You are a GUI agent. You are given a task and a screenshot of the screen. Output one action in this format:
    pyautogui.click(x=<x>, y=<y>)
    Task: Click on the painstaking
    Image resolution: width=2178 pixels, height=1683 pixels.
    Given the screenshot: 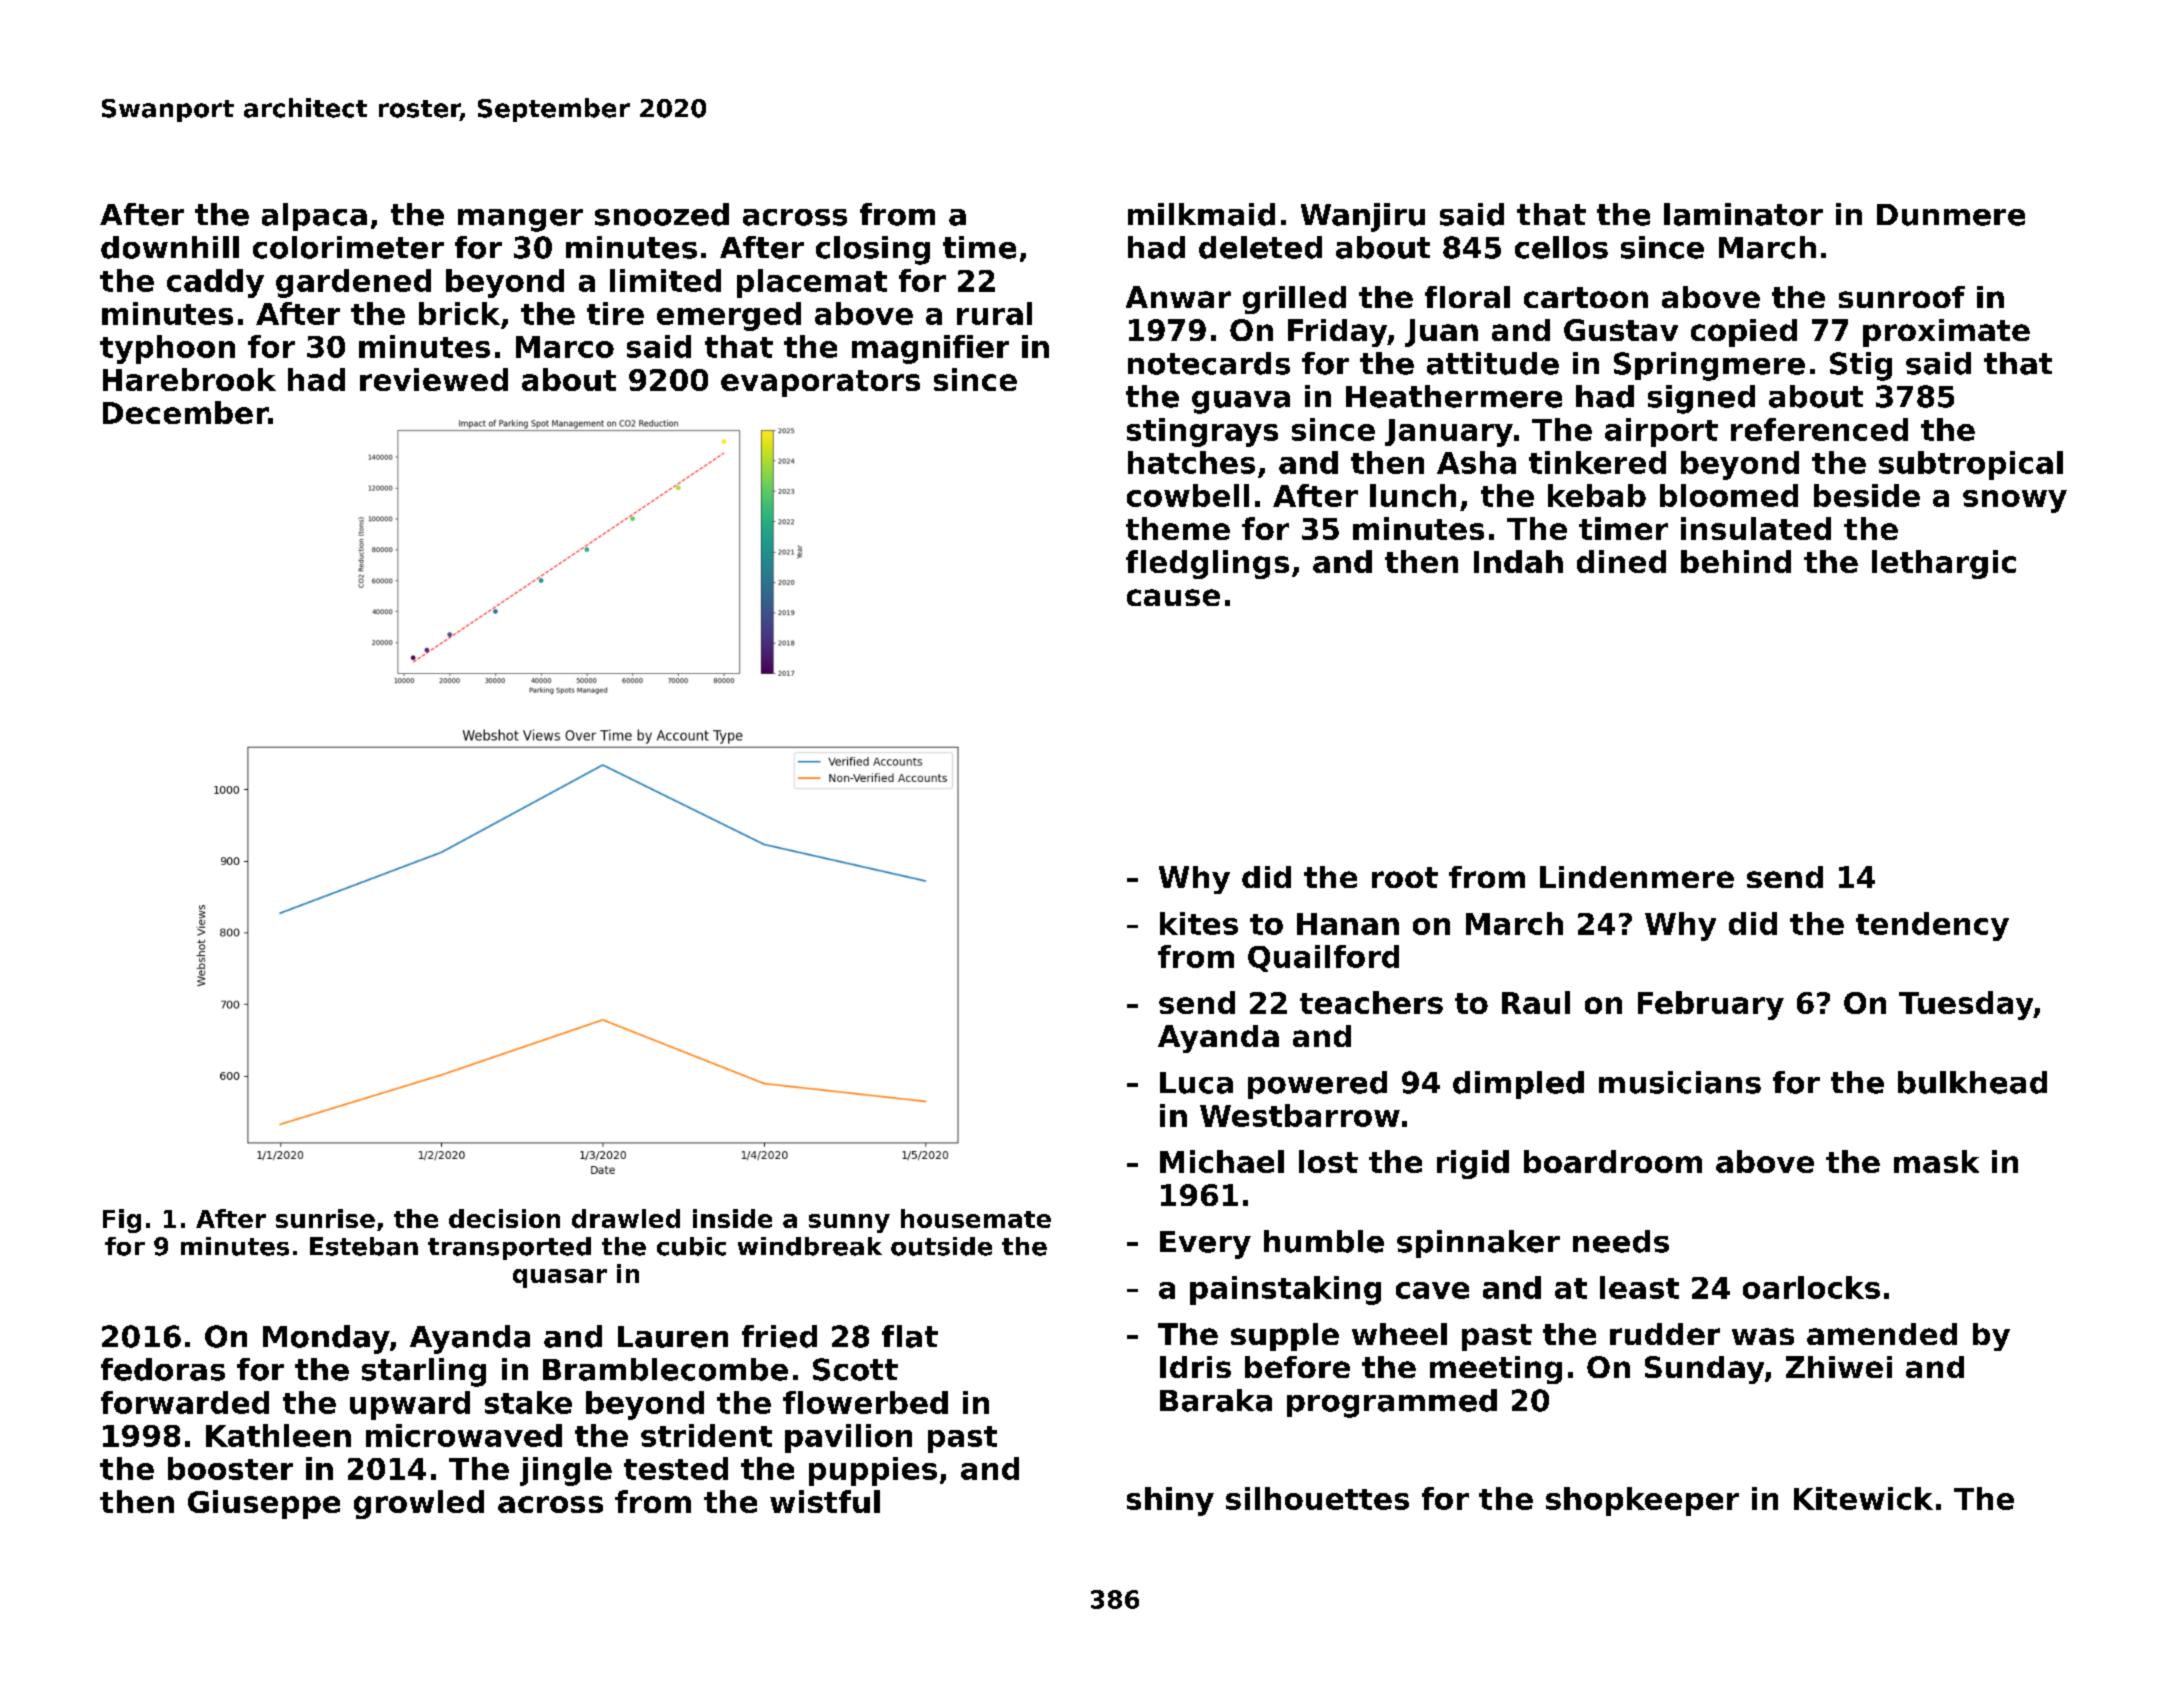 What is the action you would take?
    pyautogui.click(x=1285, y=1290)
